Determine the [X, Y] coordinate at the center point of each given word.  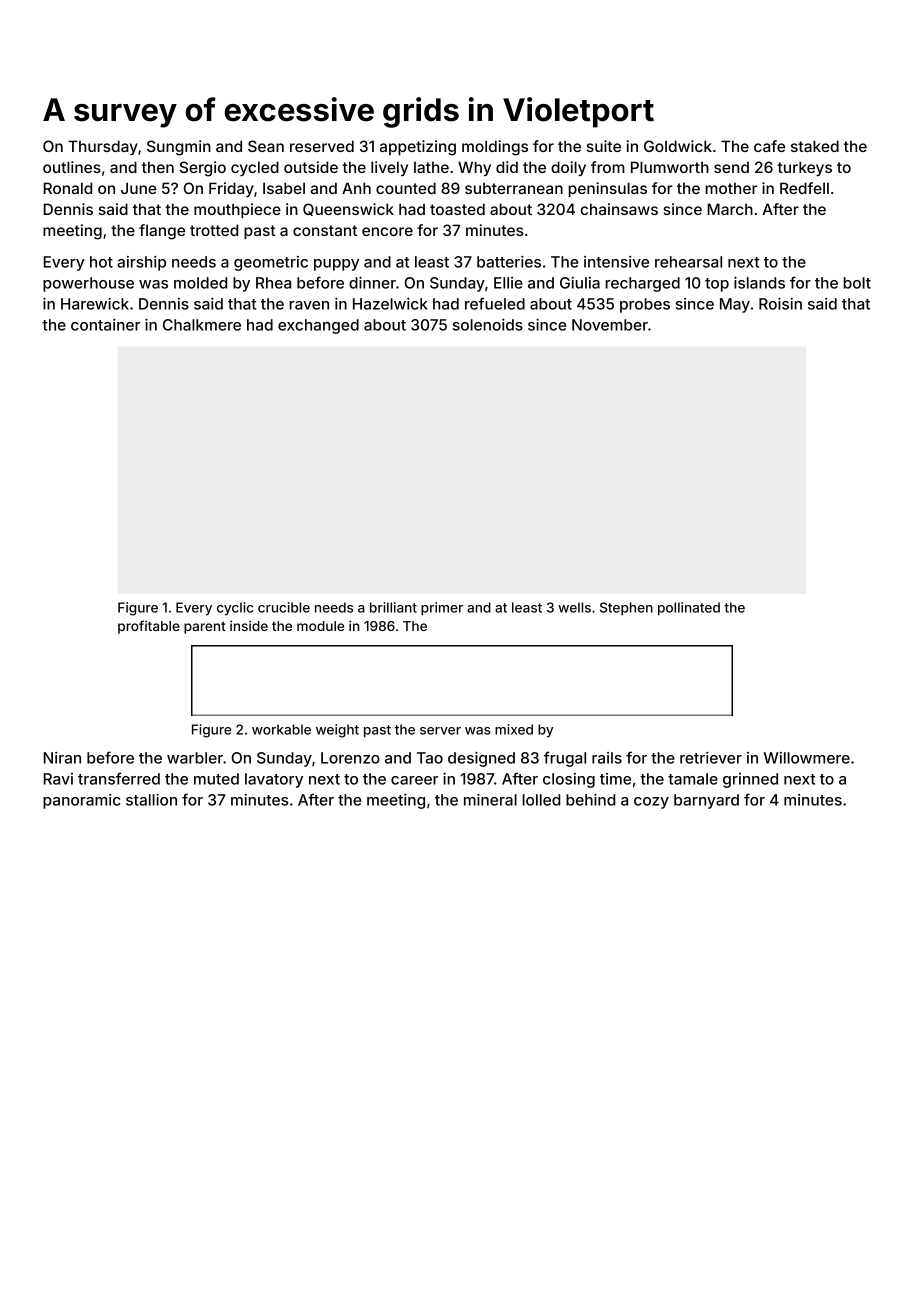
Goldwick [678, 146]
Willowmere [807, 758]
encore [387, 231]
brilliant [393, 607]
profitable [149, 627]
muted [216, 779]
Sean [266, 146]
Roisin [780, 304]
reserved [322, 146]
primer [442, 609]
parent [205, 628]
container [105, 325]
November [610, 325]
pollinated [689, 609]
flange [162, 232]
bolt [857, 283]
